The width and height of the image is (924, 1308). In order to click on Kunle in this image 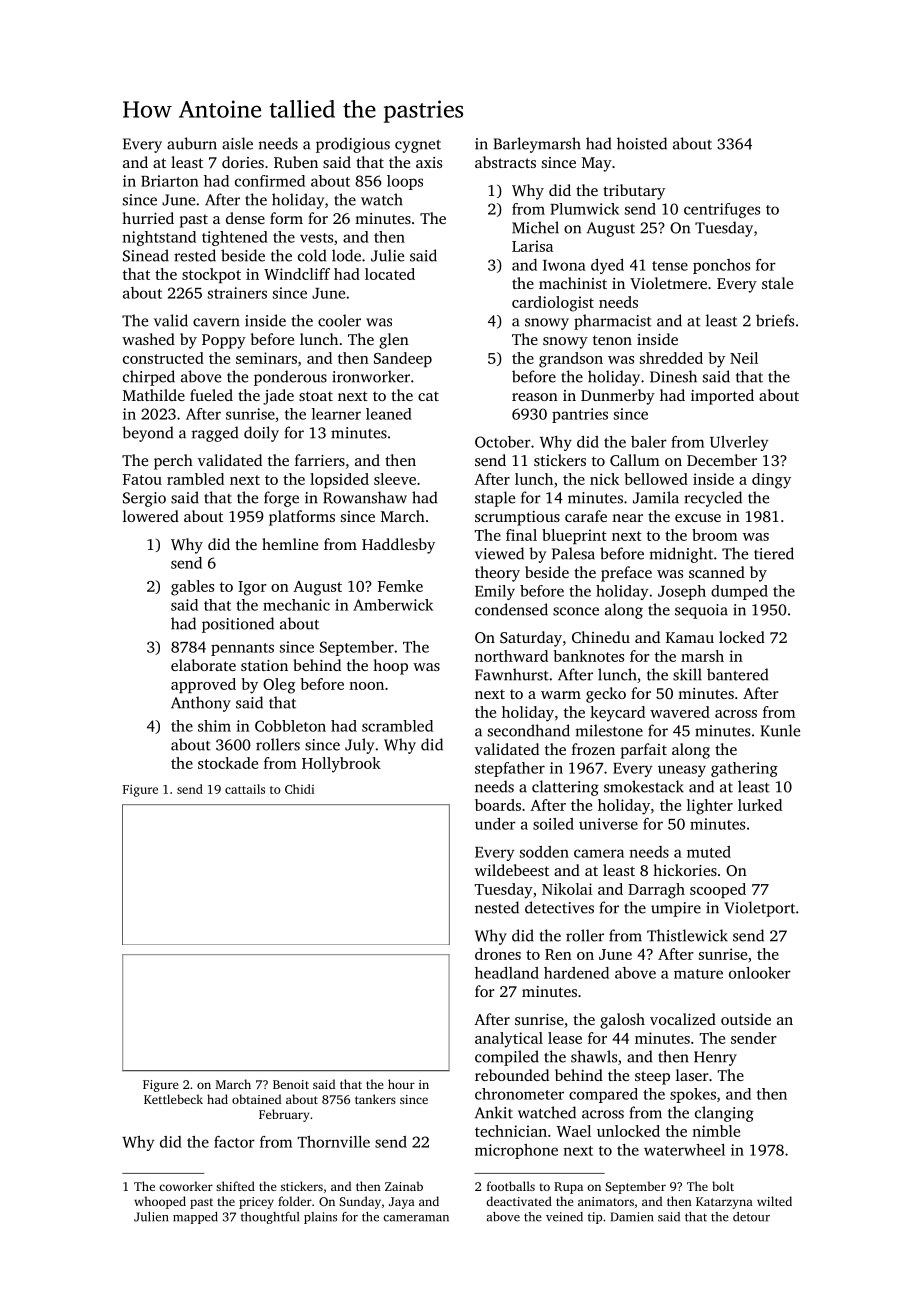, I will do `click(780, 730)`.
